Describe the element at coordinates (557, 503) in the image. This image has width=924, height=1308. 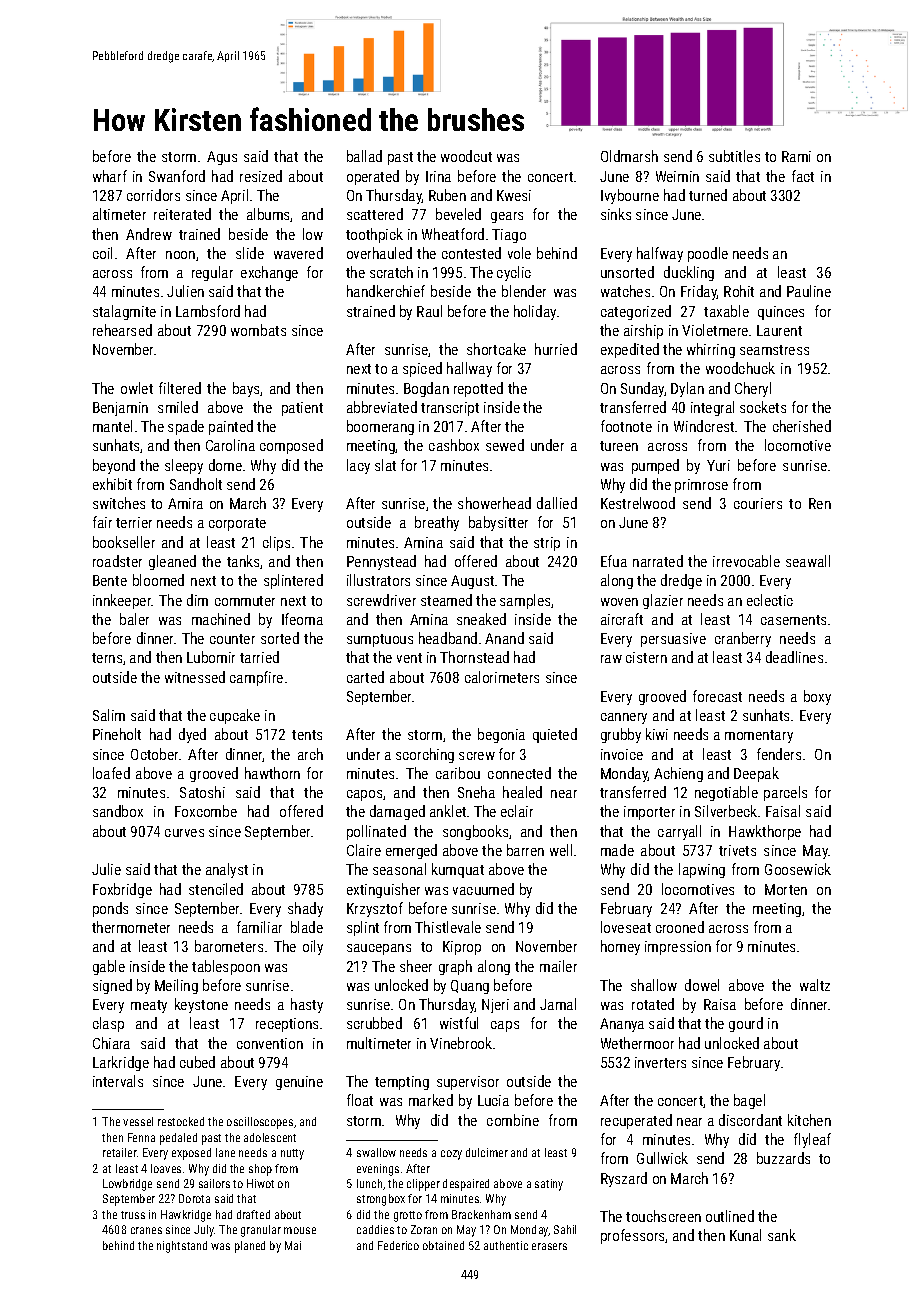
I see `dallied` at that location.
